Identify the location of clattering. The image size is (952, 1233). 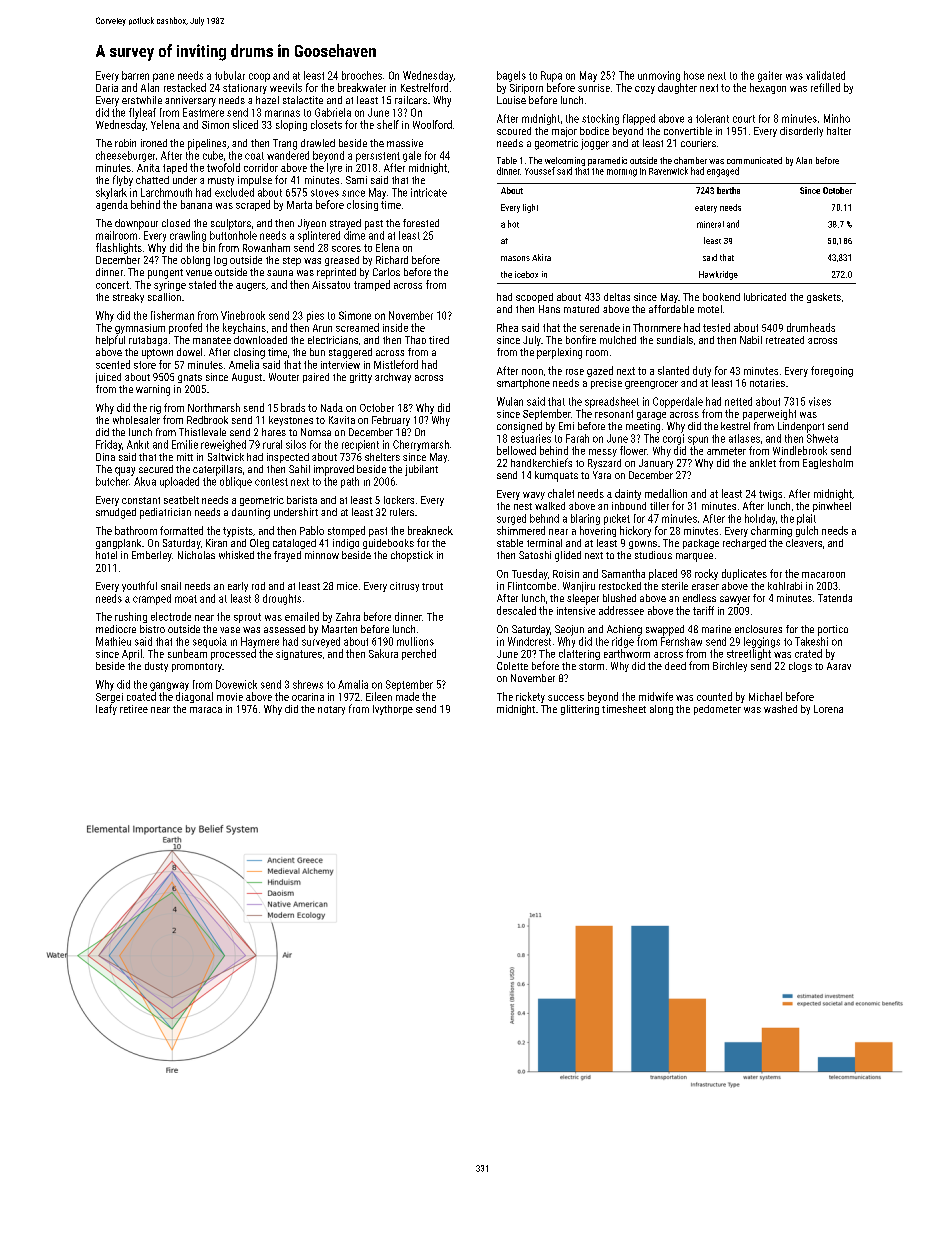
(579, 654).
